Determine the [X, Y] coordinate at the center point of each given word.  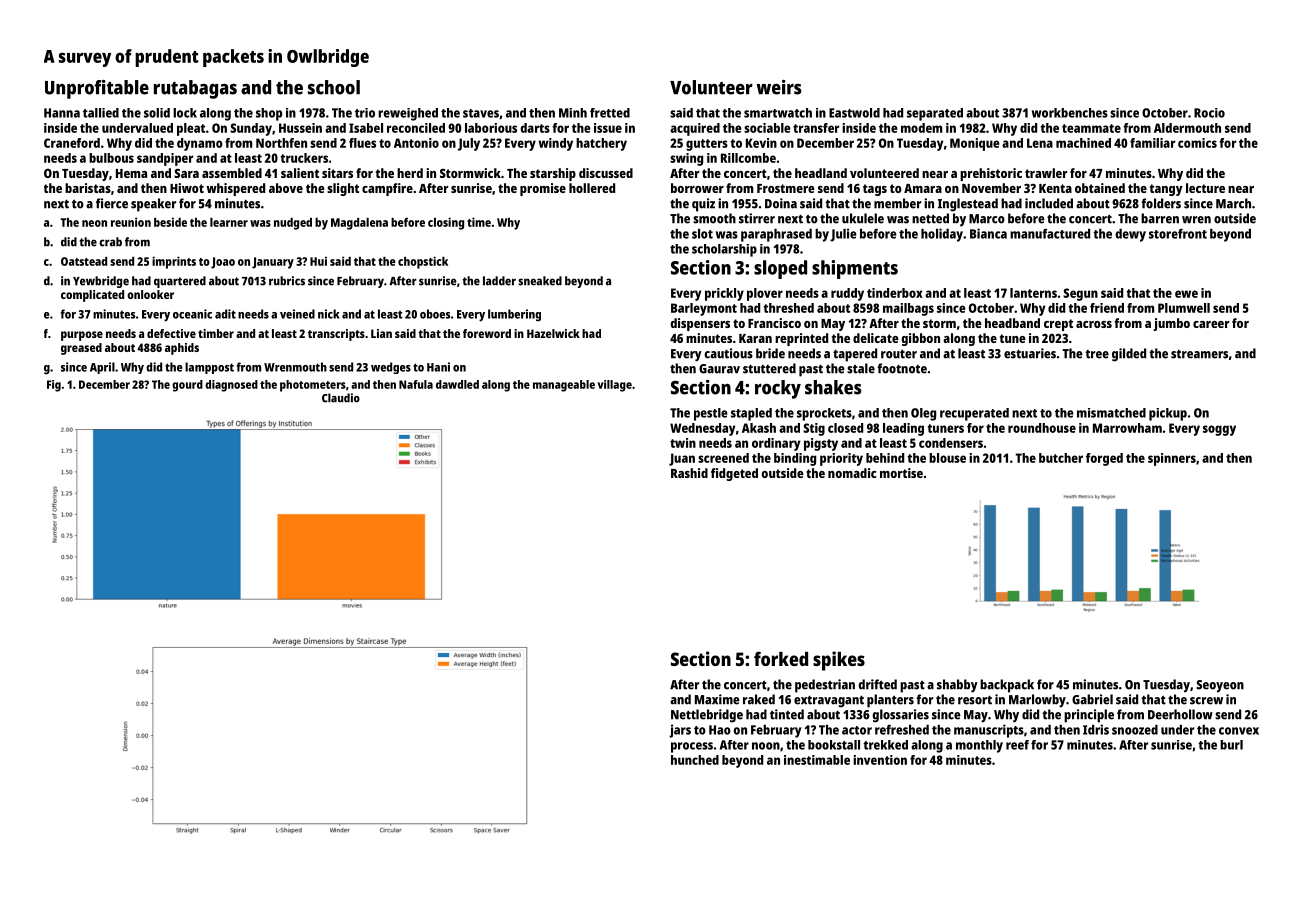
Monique [975, 144]
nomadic [852, 473]
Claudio [341, 398]
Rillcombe [748, 158]
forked [781, 658]
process [692, 747]
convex [1239, 731]
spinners [1172, 459]
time [479, 222]
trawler [1046, 173]
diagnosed [231, 386]
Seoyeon [1220, 686]
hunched [695, 760]
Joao [223, 263]
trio [365, 113]
